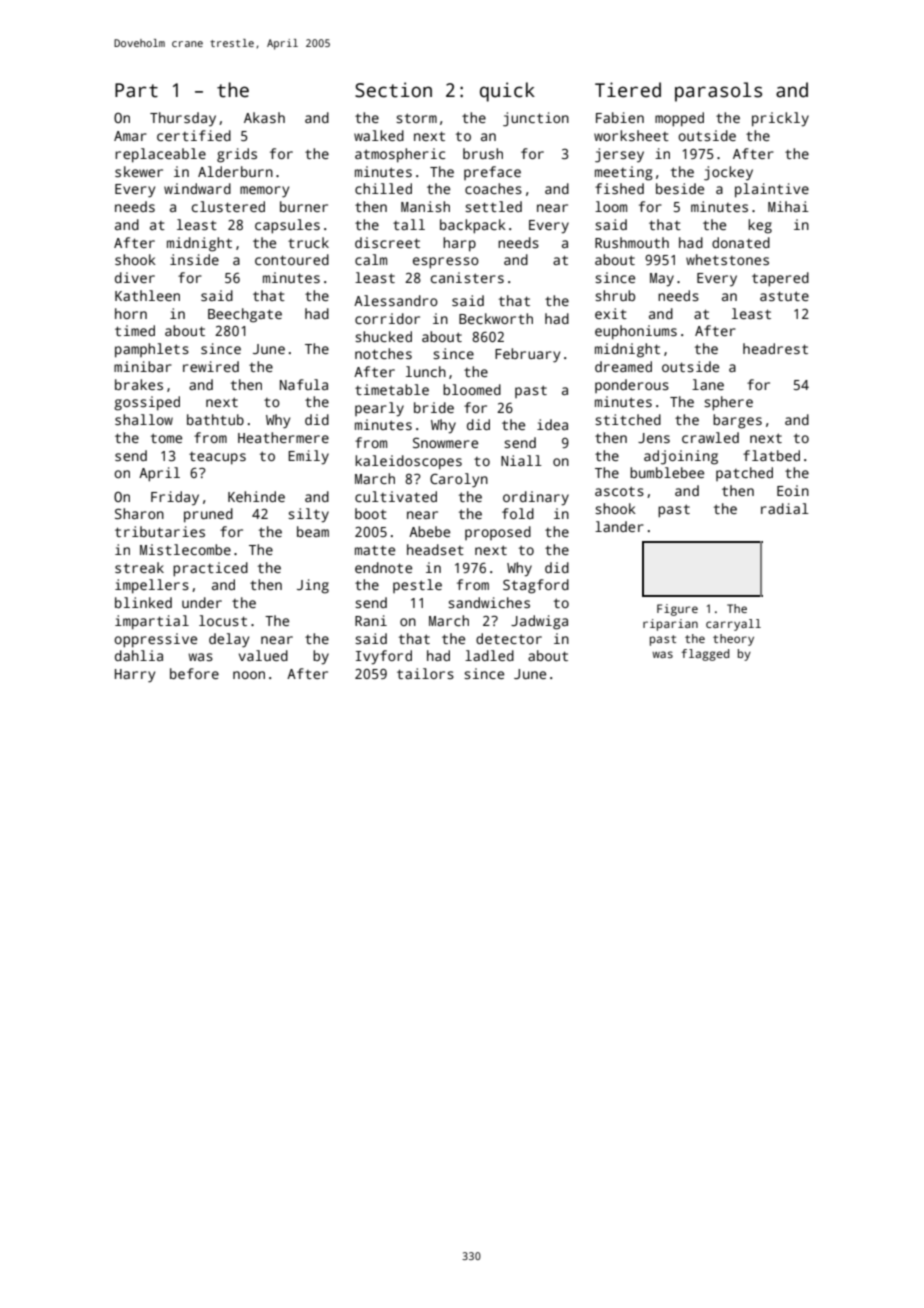  What do you see at coordinates (392, 389) in the screenshot?
I see `timetable` at bounding box center [392, 389].
